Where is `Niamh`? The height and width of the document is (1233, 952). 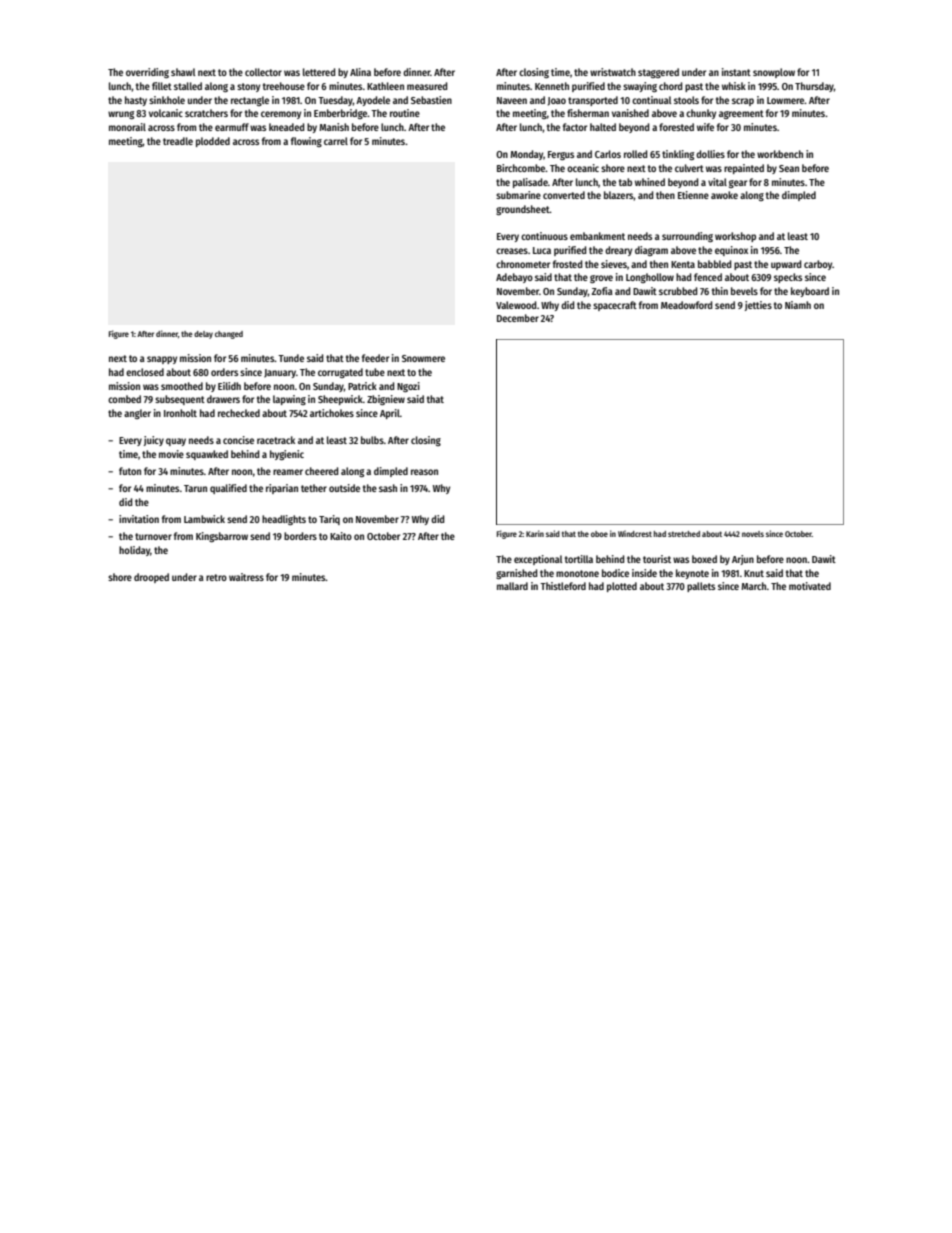 Niamh is located at coordinates (798, 305).
